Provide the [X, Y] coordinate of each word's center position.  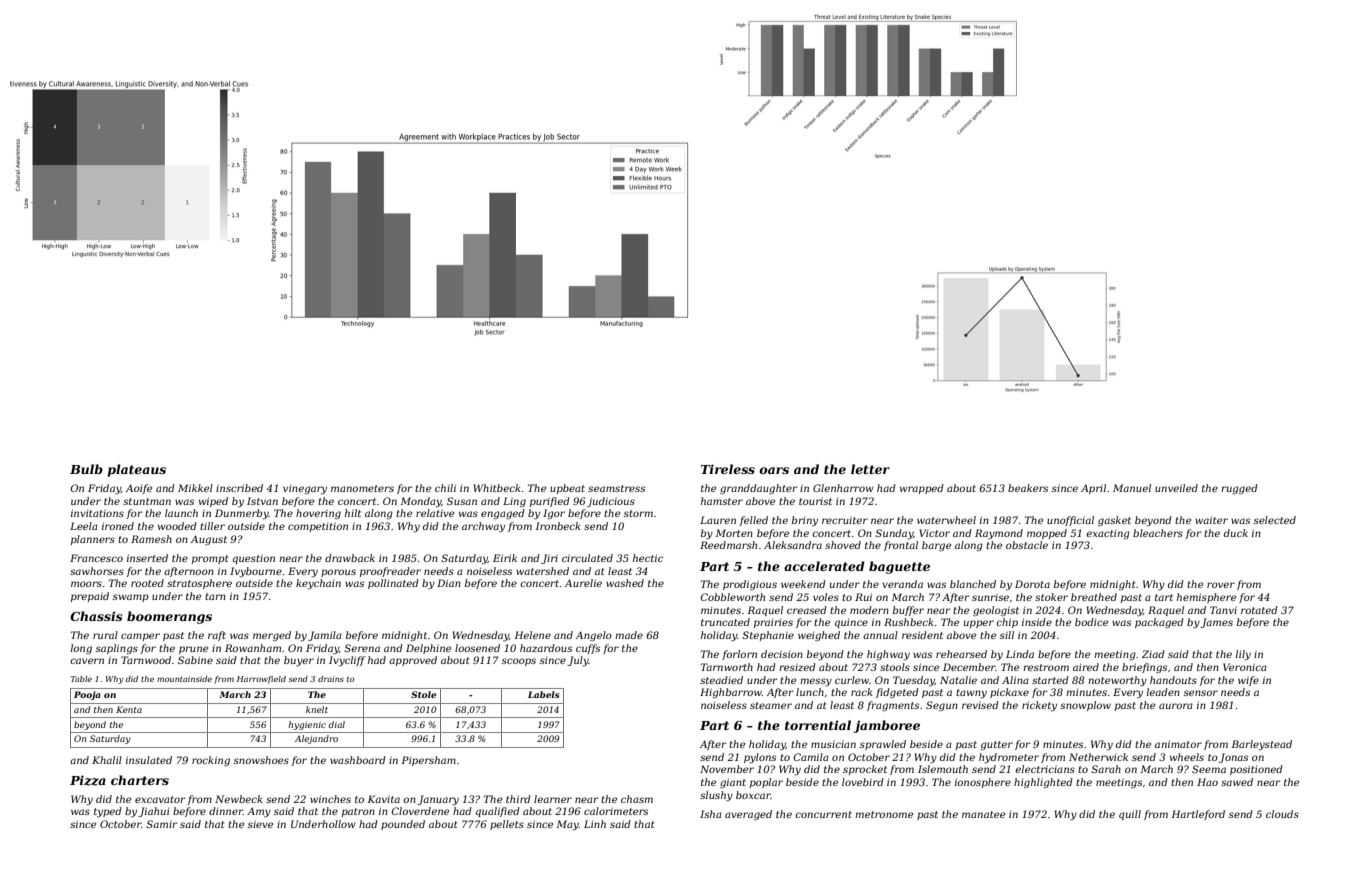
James [1216, 623]
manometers [362, 488]
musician [833, 744]
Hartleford [1198, 815]
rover [1221, 585]
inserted [147, 558]
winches [330, 799]
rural [105, 635]
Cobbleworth [732, 597]
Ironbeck [558, 526]
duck [1236, 533]
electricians [1045, 769]
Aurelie [583, 583]
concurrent [823, 814]
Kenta [129, 709]
